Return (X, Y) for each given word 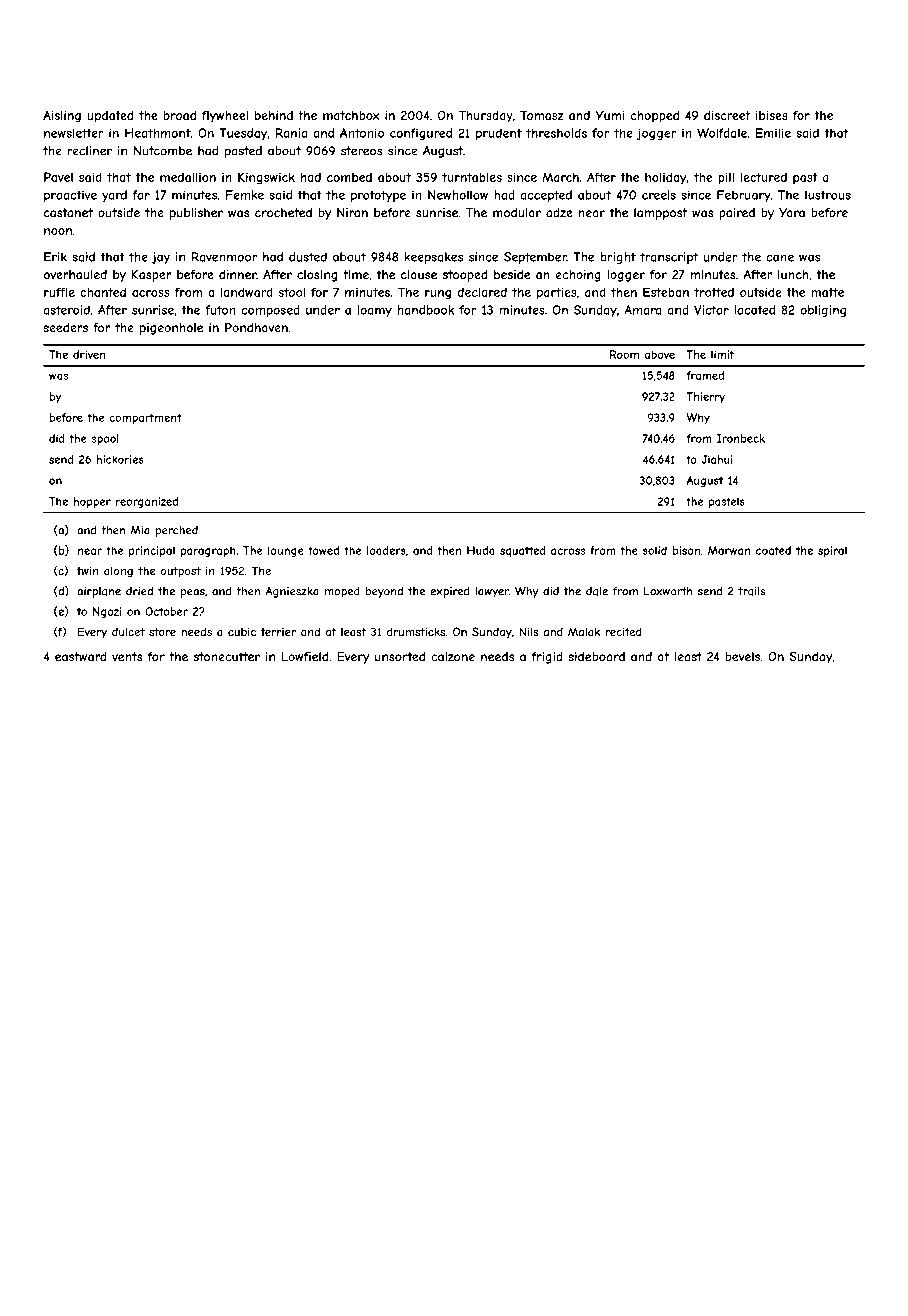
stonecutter (226, 657)
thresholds (556, 133)
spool (105, 439)
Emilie (773, 133)
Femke (245, 195)
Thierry (706, 397)
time (356, 274)
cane (780, 258)
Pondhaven (256, 328)
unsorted (400, 657)
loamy (374, 311)
